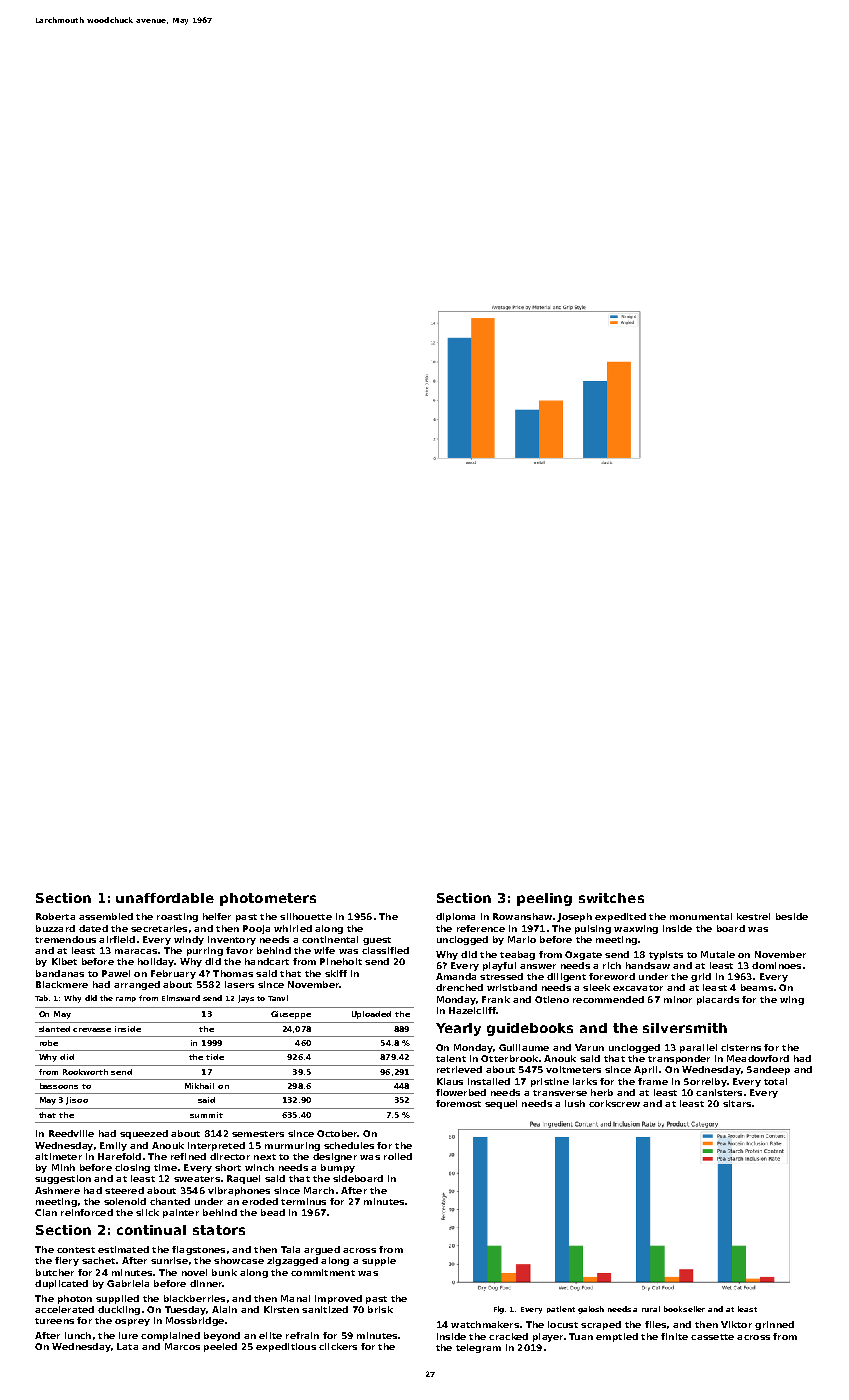 This screenshot has height=1400, width=849. Describe the element at coordinates (684, 1309) in the screenshot. I see `bookseller` at that location.
